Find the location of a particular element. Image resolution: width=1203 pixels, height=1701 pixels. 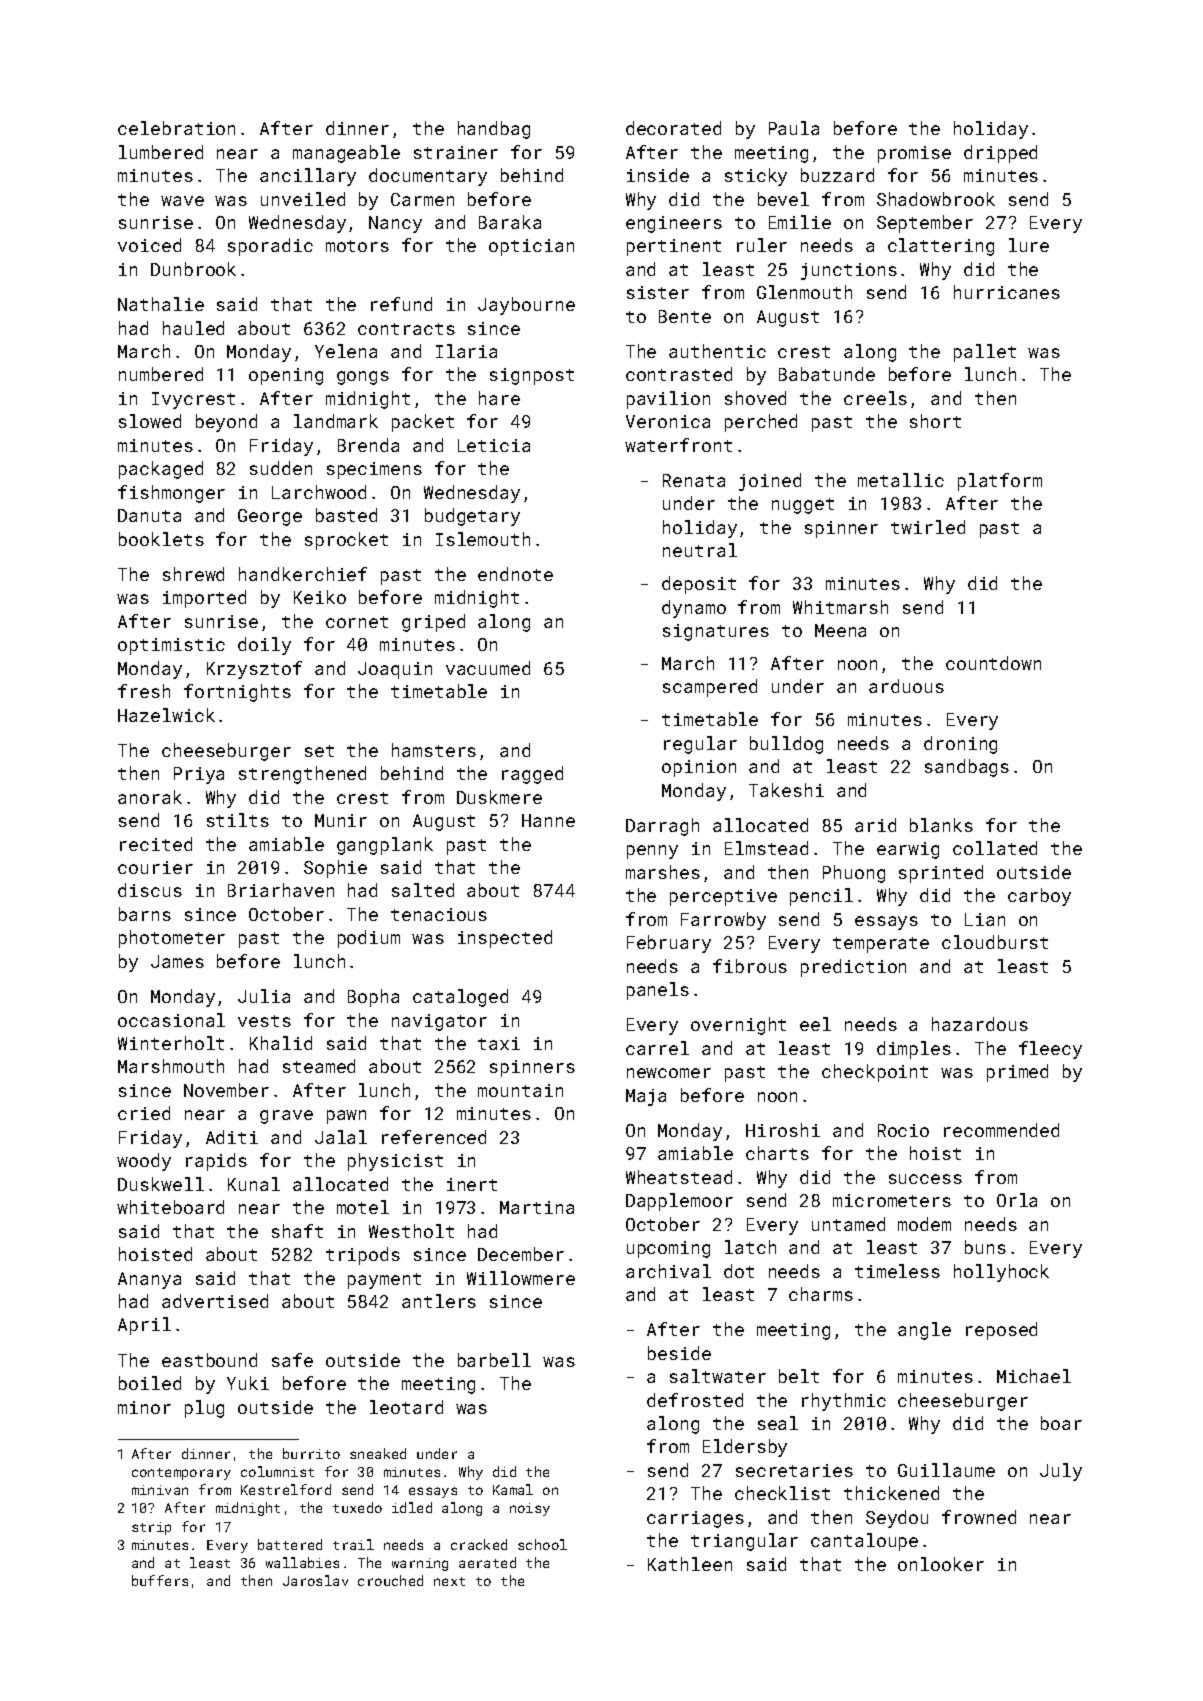

Kathleen is located at coordinates (690, 1564).
